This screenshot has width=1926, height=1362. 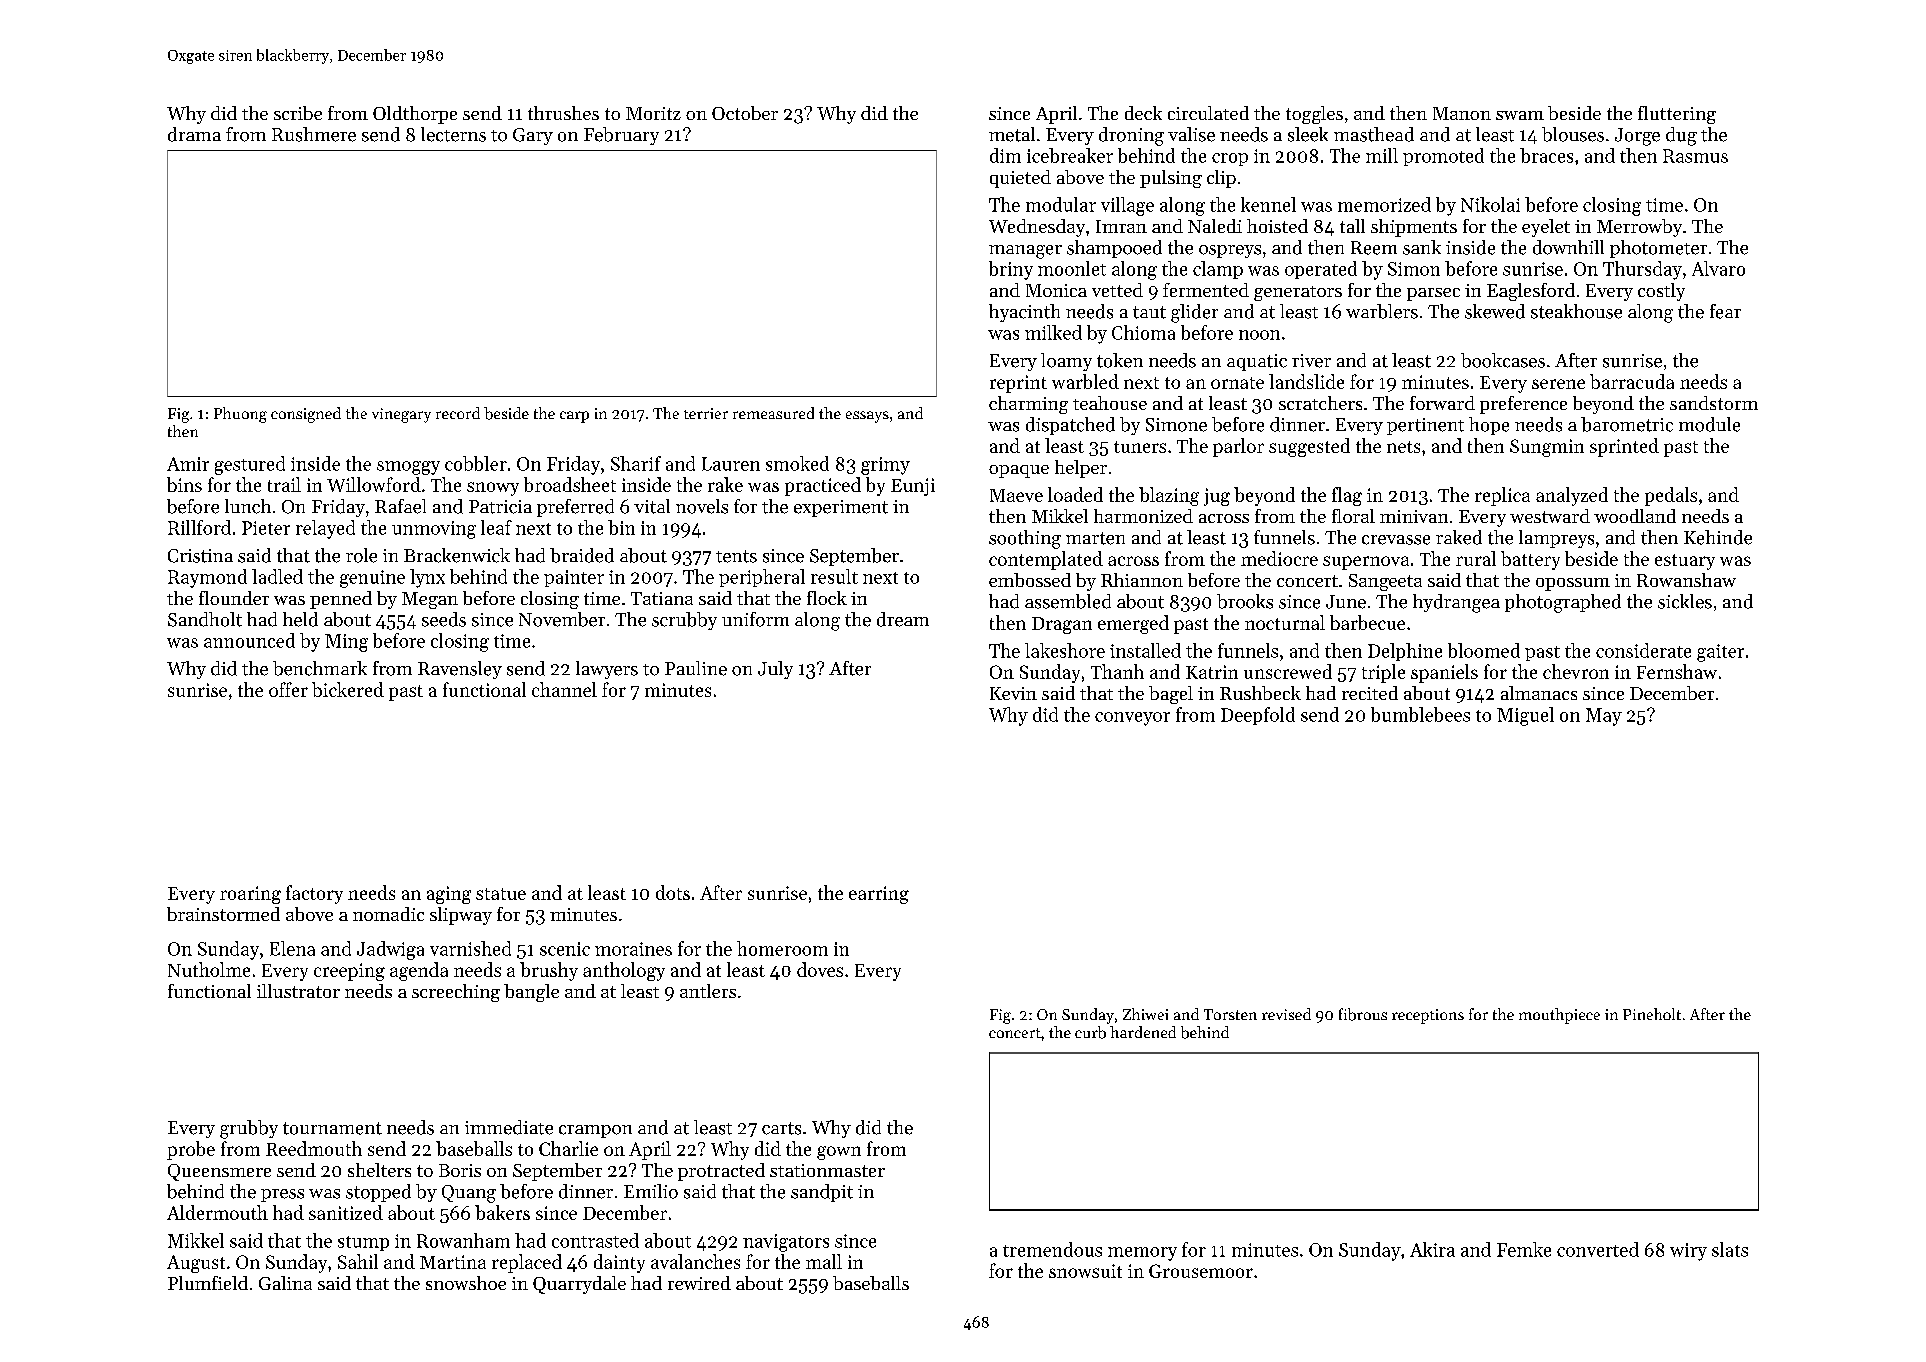 I want to click on dream, so click(x=903, y=619).
